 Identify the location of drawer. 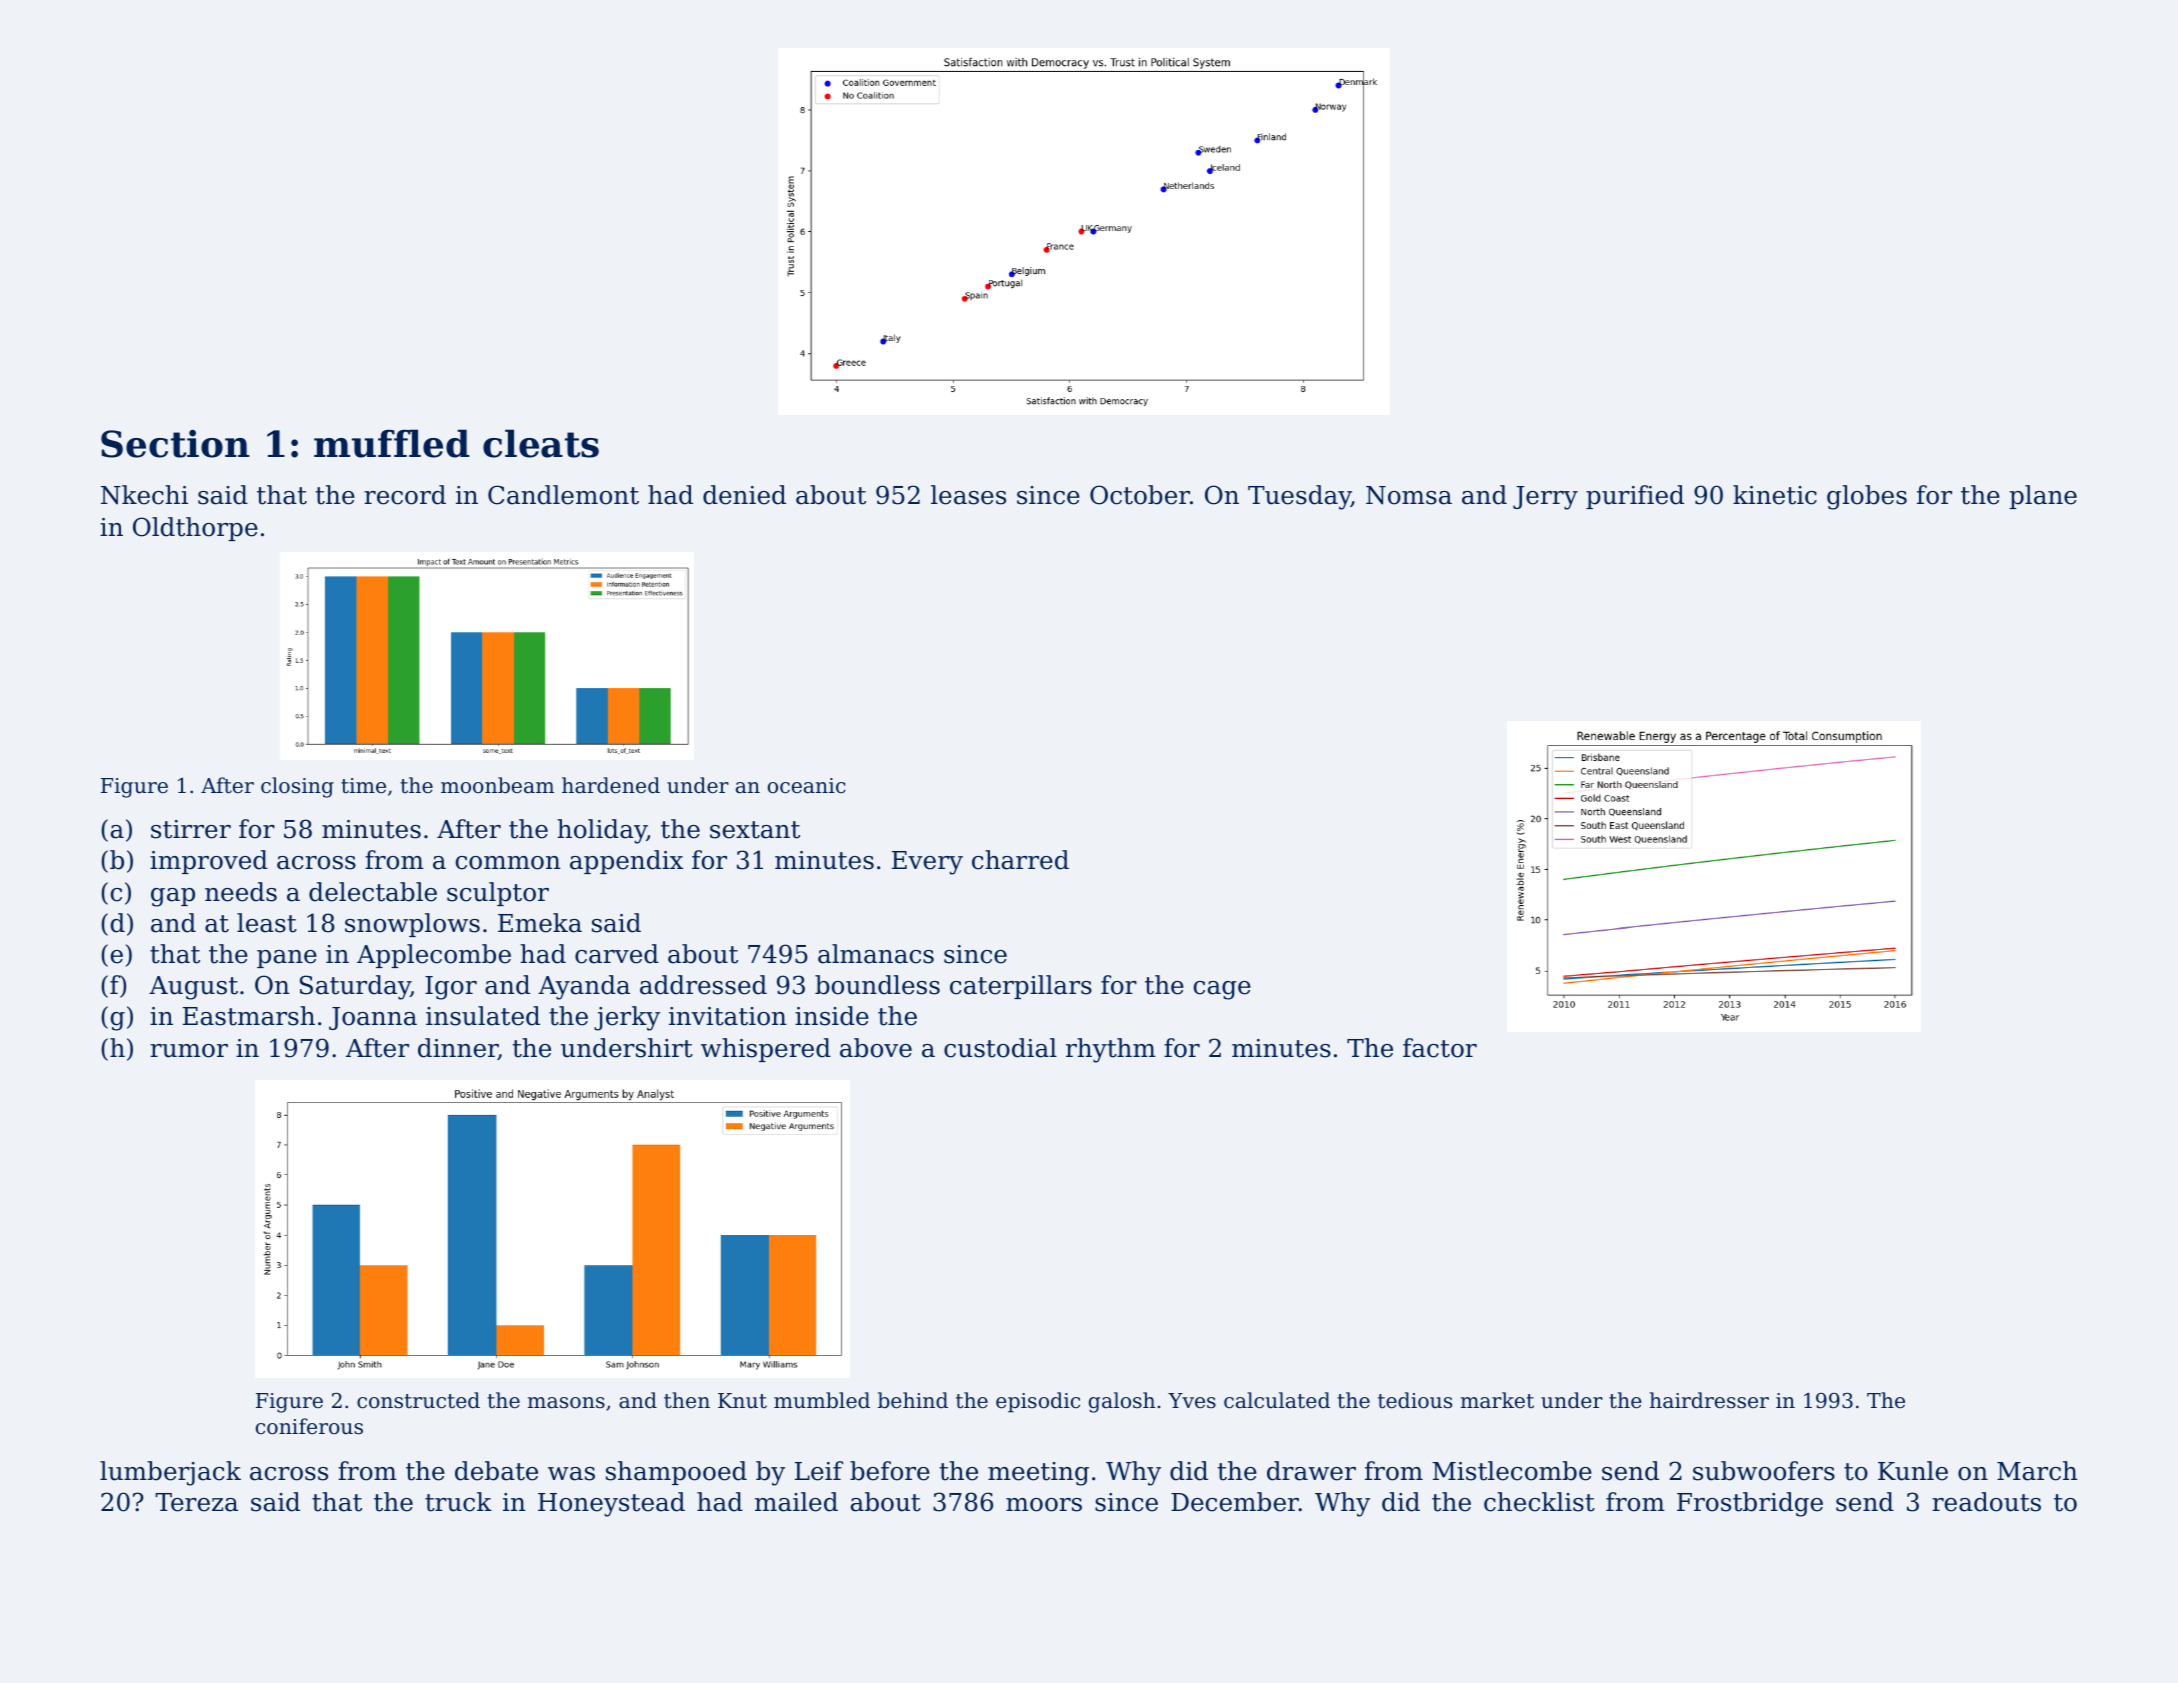
(1311, 1471).
